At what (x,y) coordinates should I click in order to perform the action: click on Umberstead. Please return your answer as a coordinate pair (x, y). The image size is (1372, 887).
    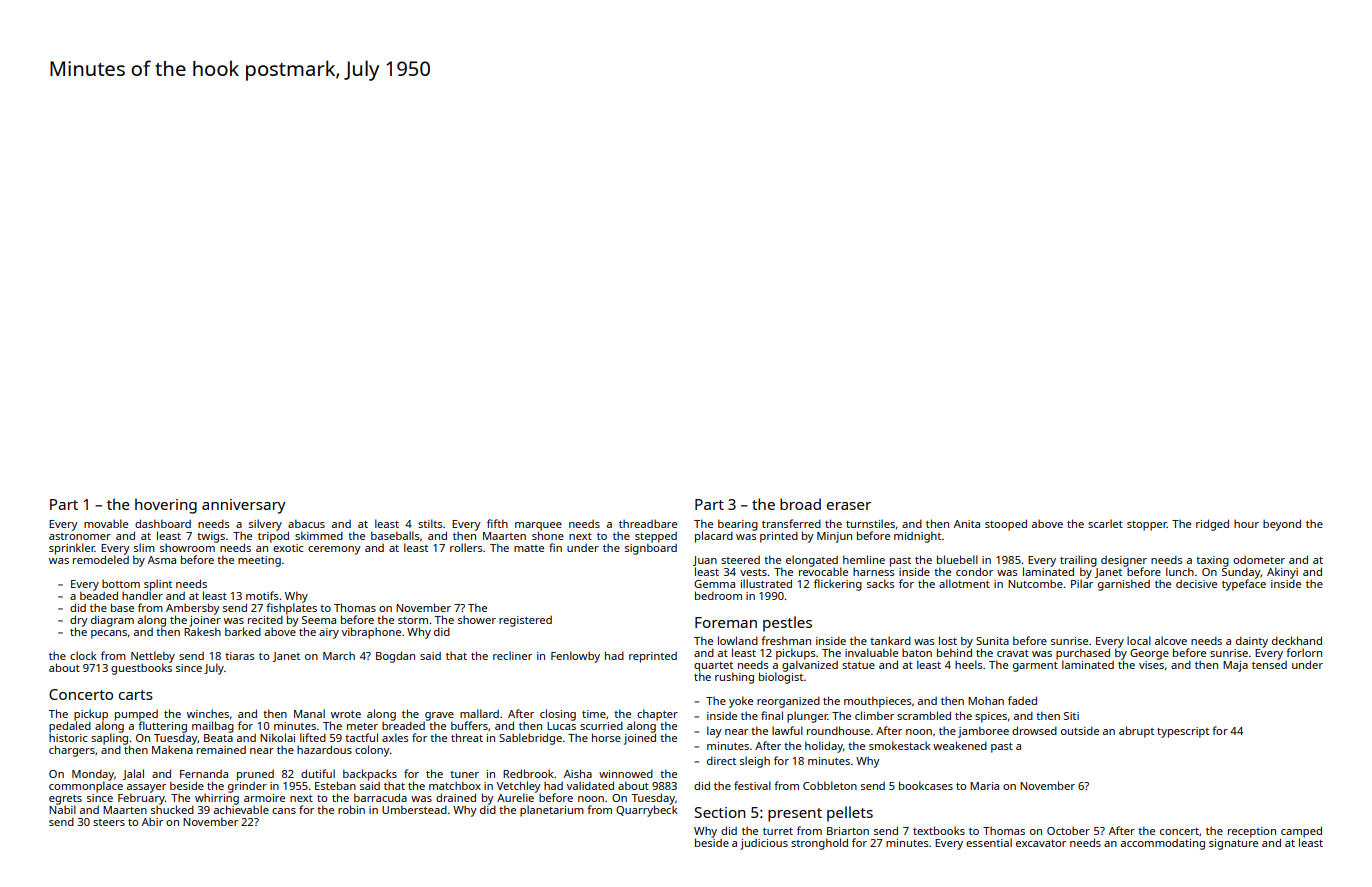
    Looking at the image, I should click on (414, 809).
